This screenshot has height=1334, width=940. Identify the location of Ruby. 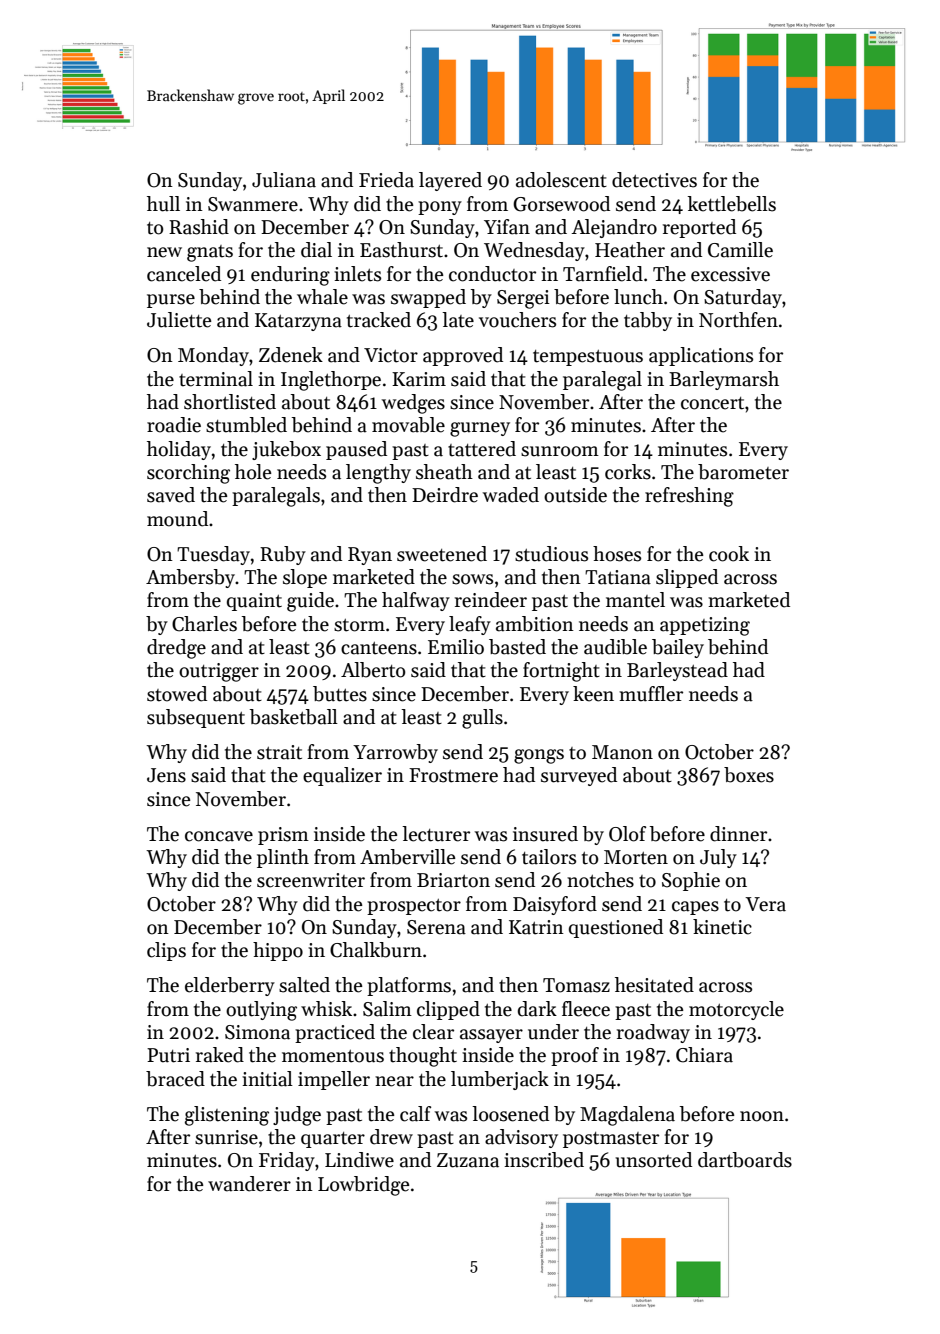
(283, 555).
